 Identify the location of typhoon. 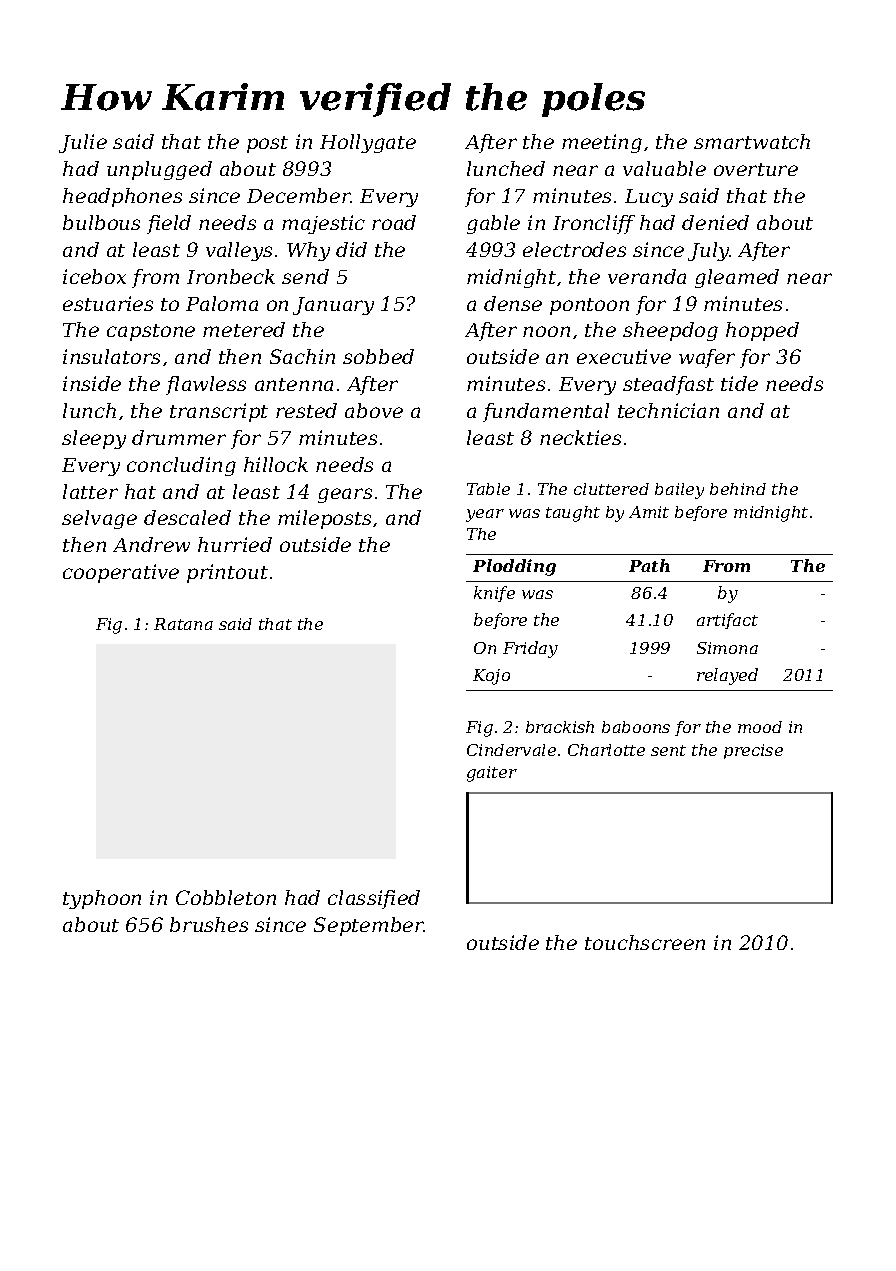
(102, 899).
